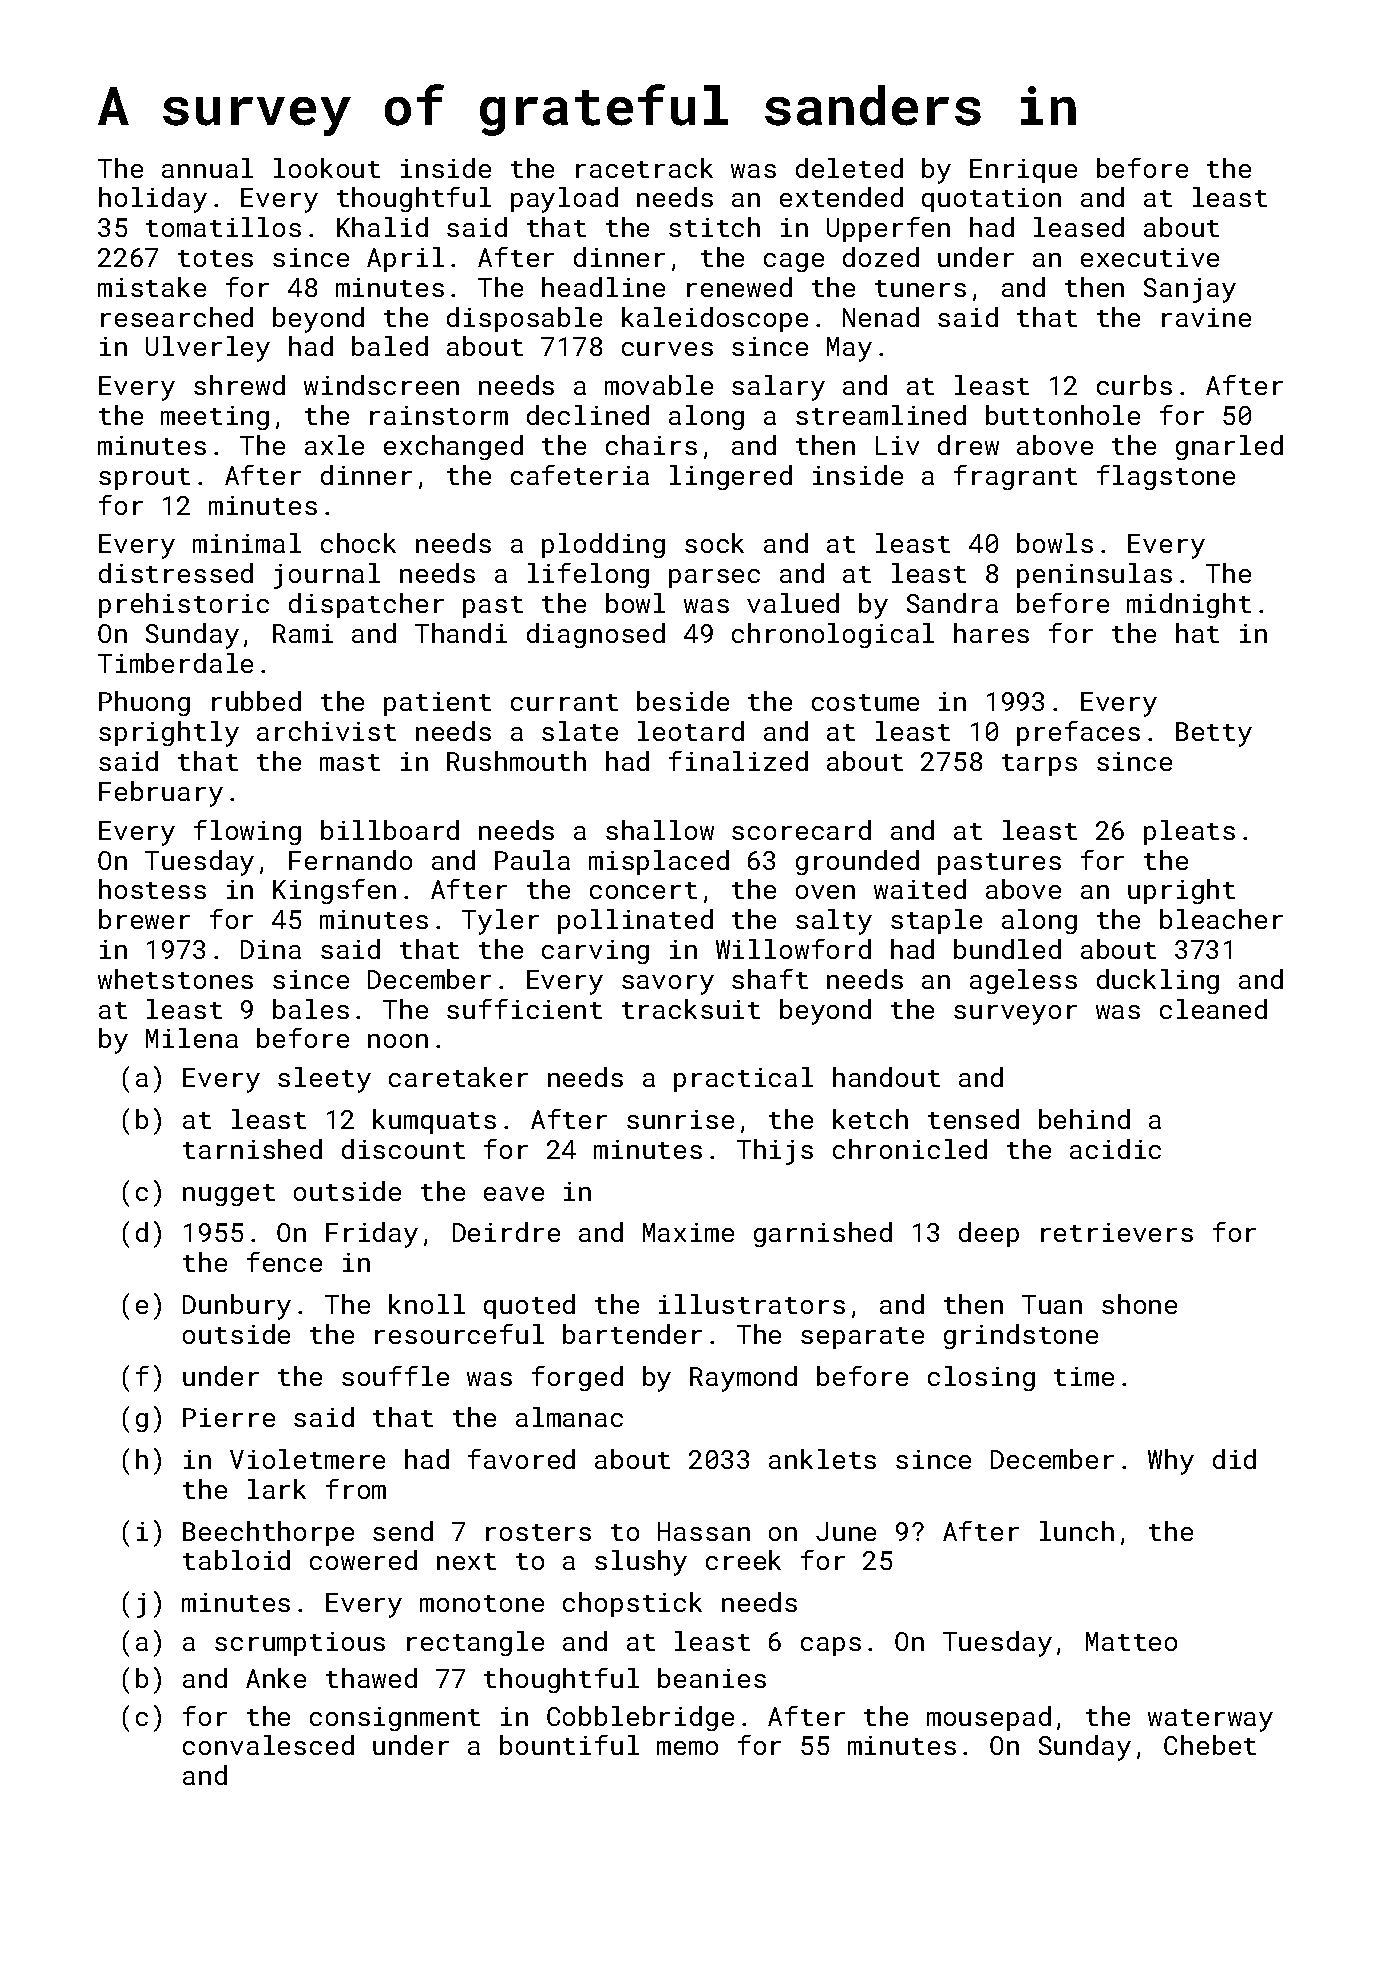  I want to click on prefaces, so click(1078, 733).
